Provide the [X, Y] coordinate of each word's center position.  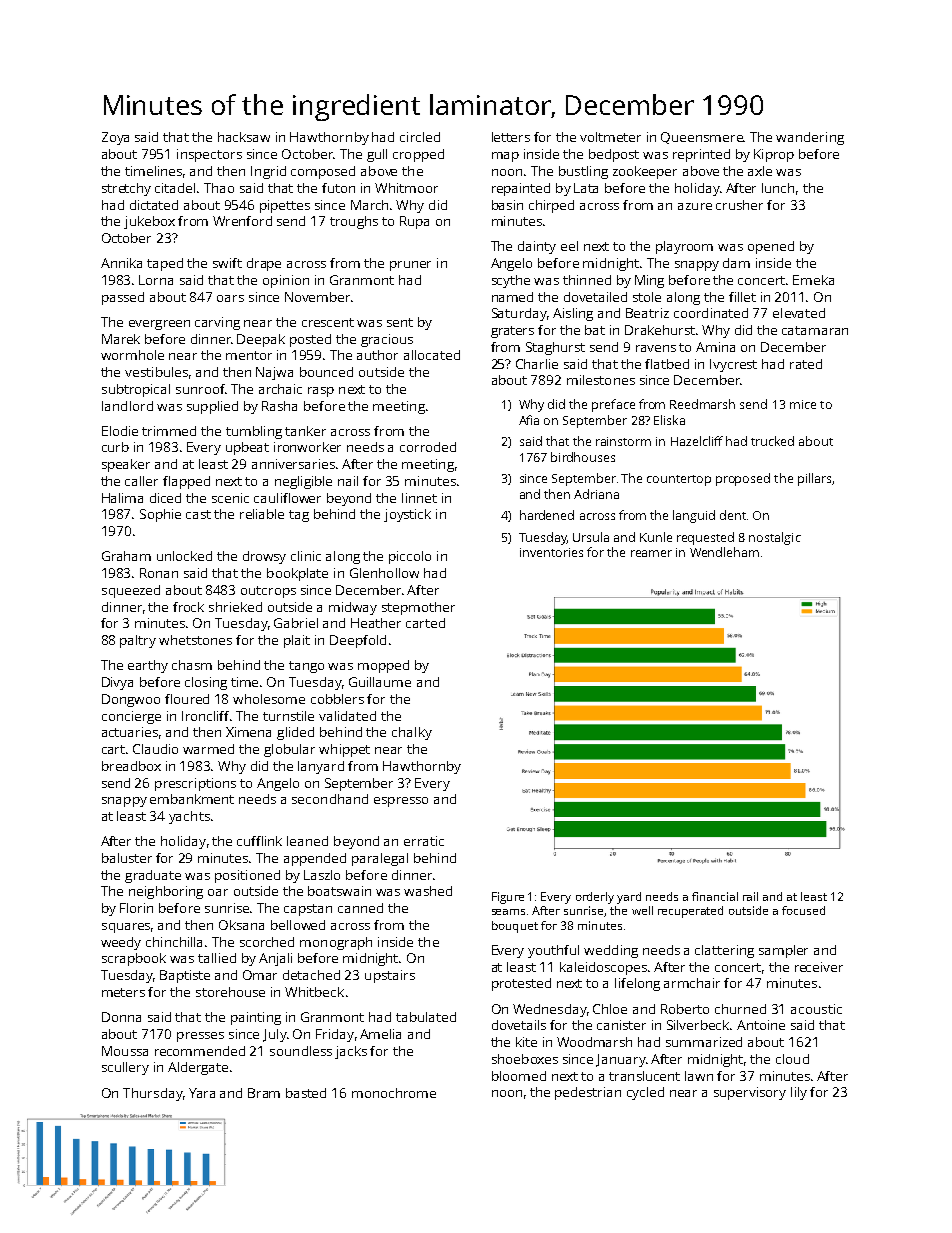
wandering [810, 138]
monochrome [394, 1093]
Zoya [115, 138]
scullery [125, 1068]
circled [420, 137]
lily [799, 1093]
